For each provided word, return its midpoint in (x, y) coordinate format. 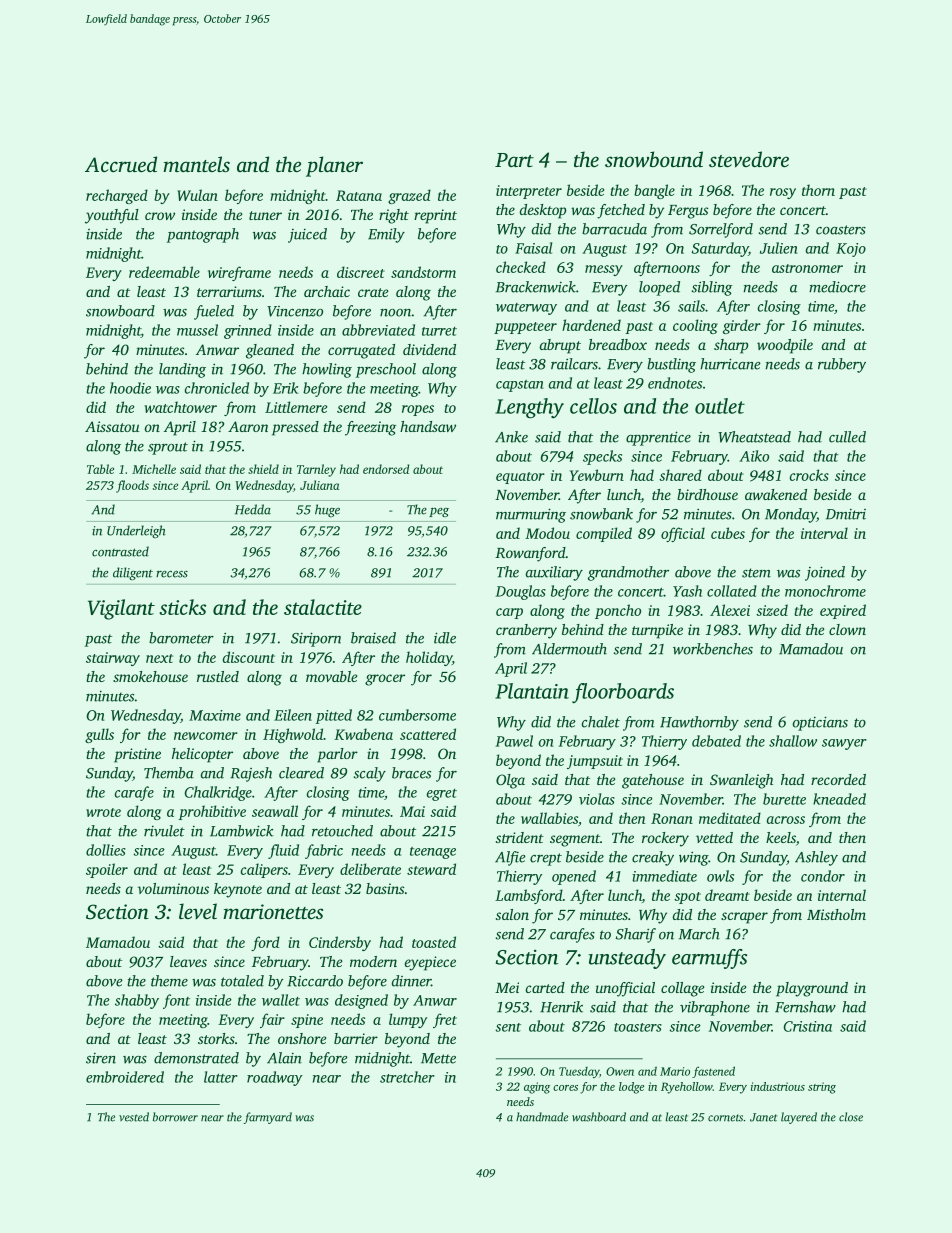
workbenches (713, 649)
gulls (99, 735)
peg (439, 512)
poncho (618, 611)
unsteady (627, 959)
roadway (275, 1078)
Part (514, 160)
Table (100, 469)
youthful (112, 216)
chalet (601, 722)
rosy (783, 193)
